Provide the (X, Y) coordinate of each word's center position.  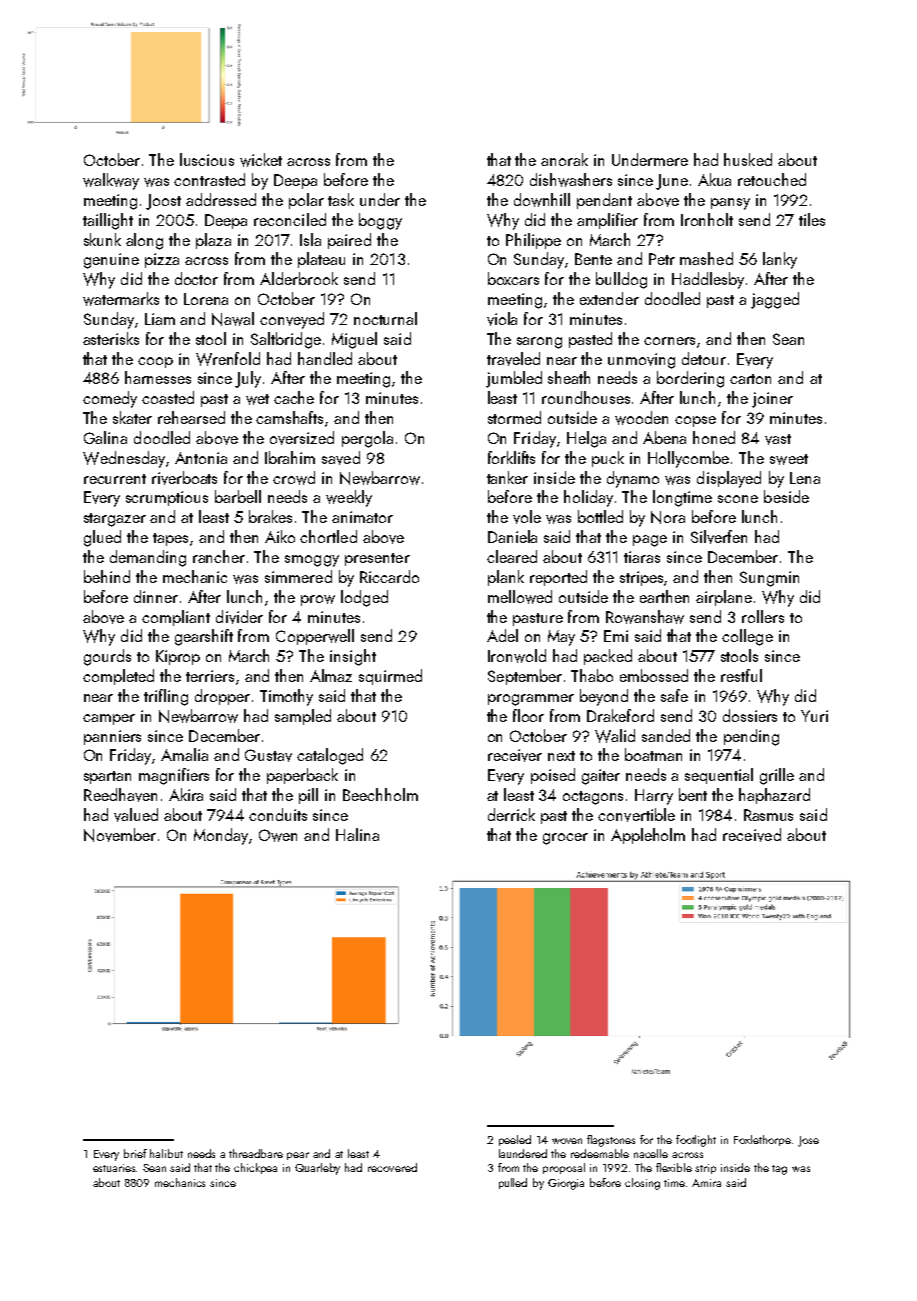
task (341, 199)
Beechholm (380, 794)
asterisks (111, 338)
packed (608, 657)
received (752, 835)
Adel (502, 635)
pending (751, 737)
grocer (565, 839)
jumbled (514, 379)
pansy (730, 204)
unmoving (641, 361)
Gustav (268, 755)
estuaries (115, 1168)
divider (239, 617)
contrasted (209, 179)
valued (136, 815)
